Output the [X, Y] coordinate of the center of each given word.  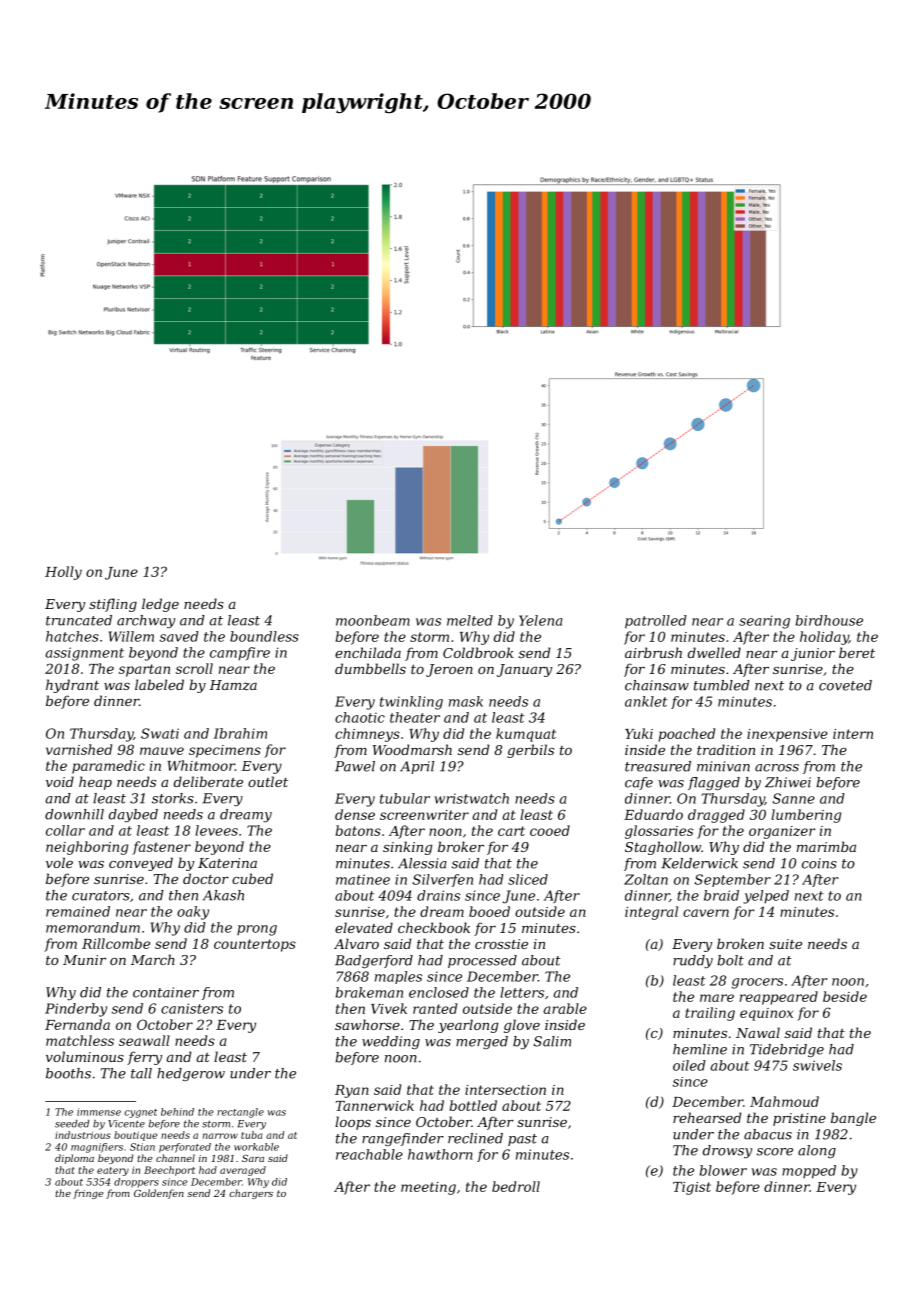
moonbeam [373, 620]
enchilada [368, 652]
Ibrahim [240, 733]
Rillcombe [116, 943]
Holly [63, 573]
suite [785, 944]
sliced [528, 879]
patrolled [656, 622]
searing [764, 622]
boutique [135, 1136]
